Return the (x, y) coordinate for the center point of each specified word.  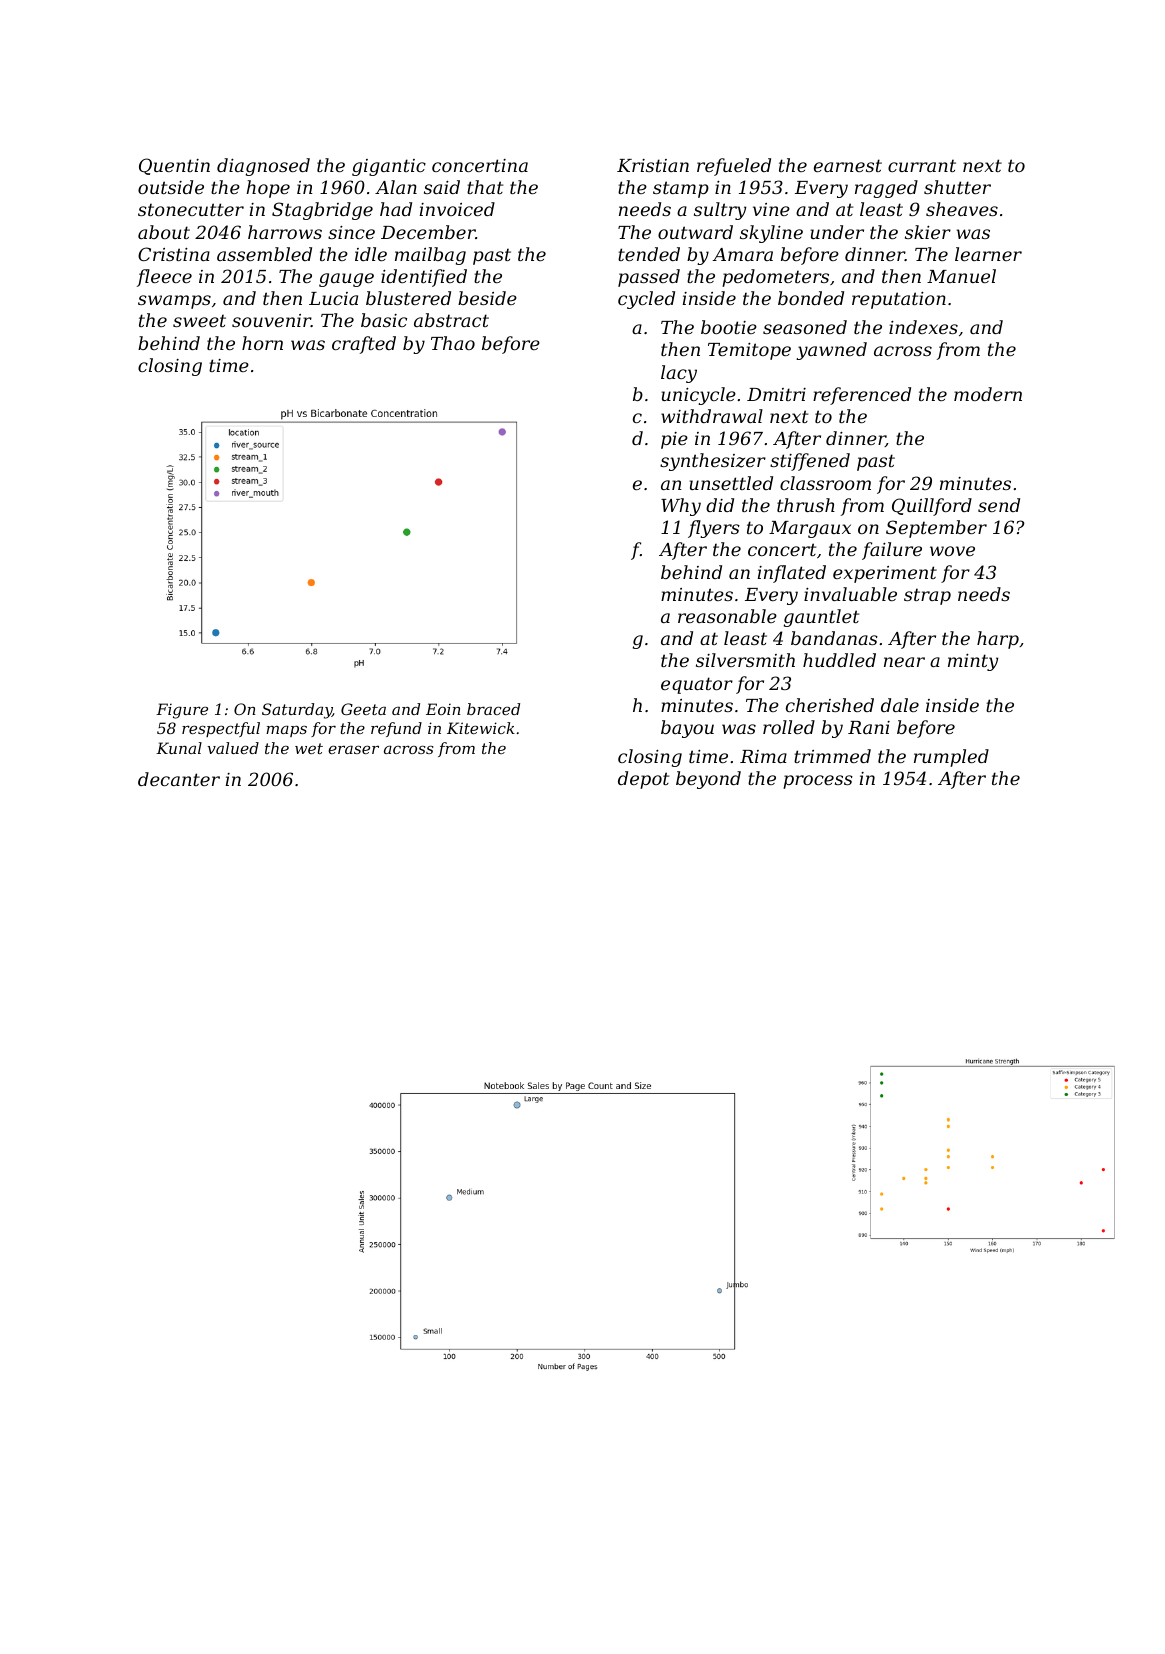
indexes (923, 327)
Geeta (363, 709)
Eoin (443, 709)
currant (922, 165)
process (818, 782)
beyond (708, 780)
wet (309, 748)
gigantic (389, 167)
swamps (174, 302)
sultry (720, 211)
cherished (830, 705)
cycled (646, 300)
